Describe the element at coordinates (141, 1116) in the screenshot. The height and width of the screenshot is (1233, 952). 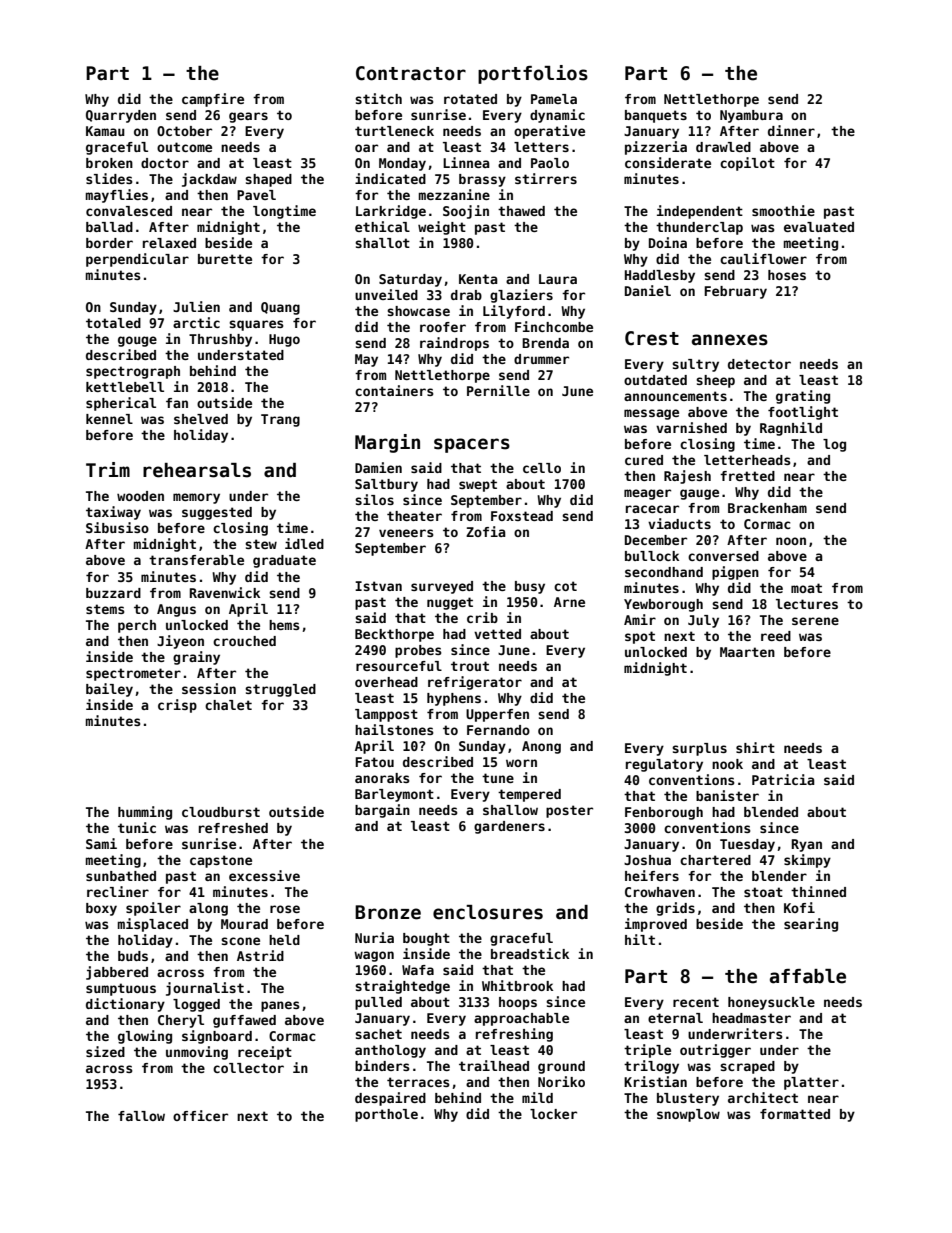
I see `fallow` at that location.
